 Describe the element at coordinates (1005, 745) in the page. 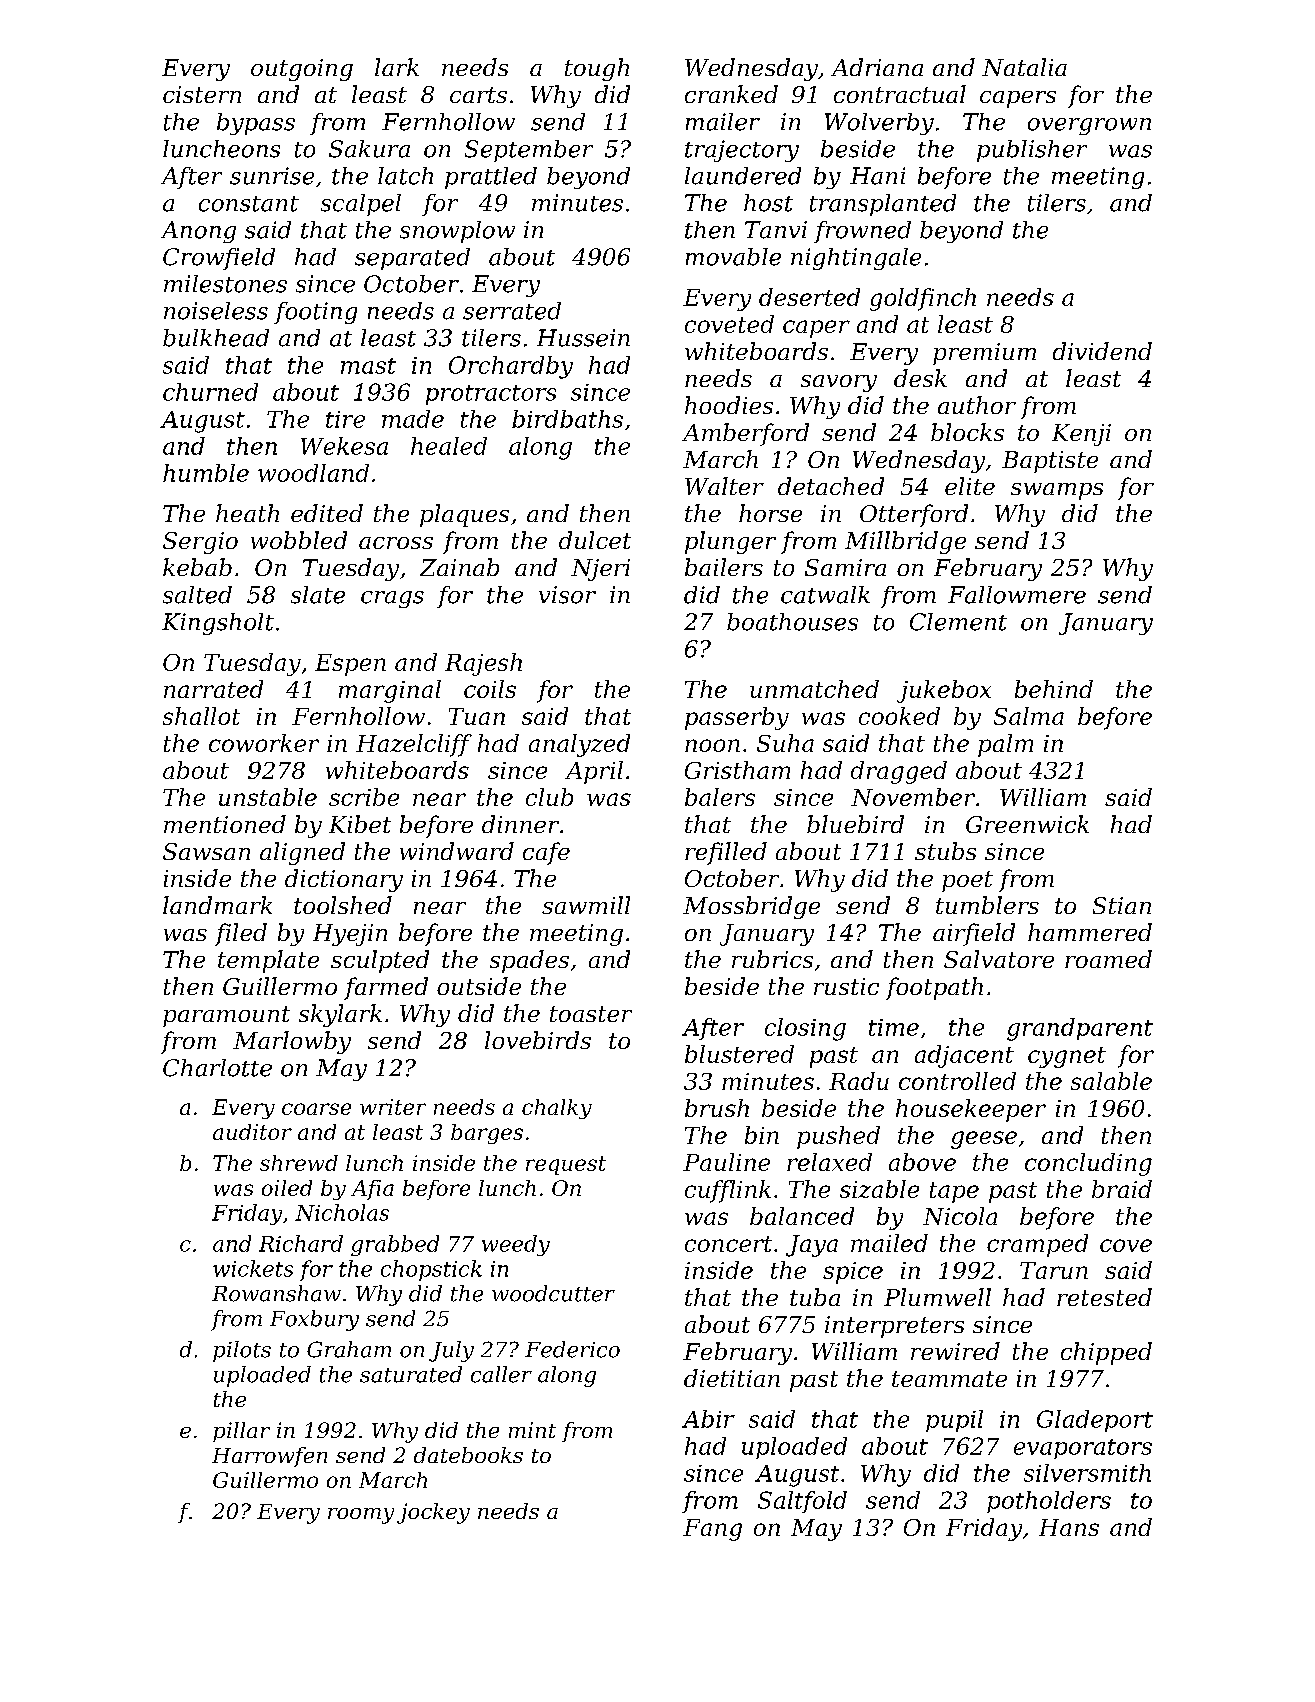

I see `palm` at that location.
